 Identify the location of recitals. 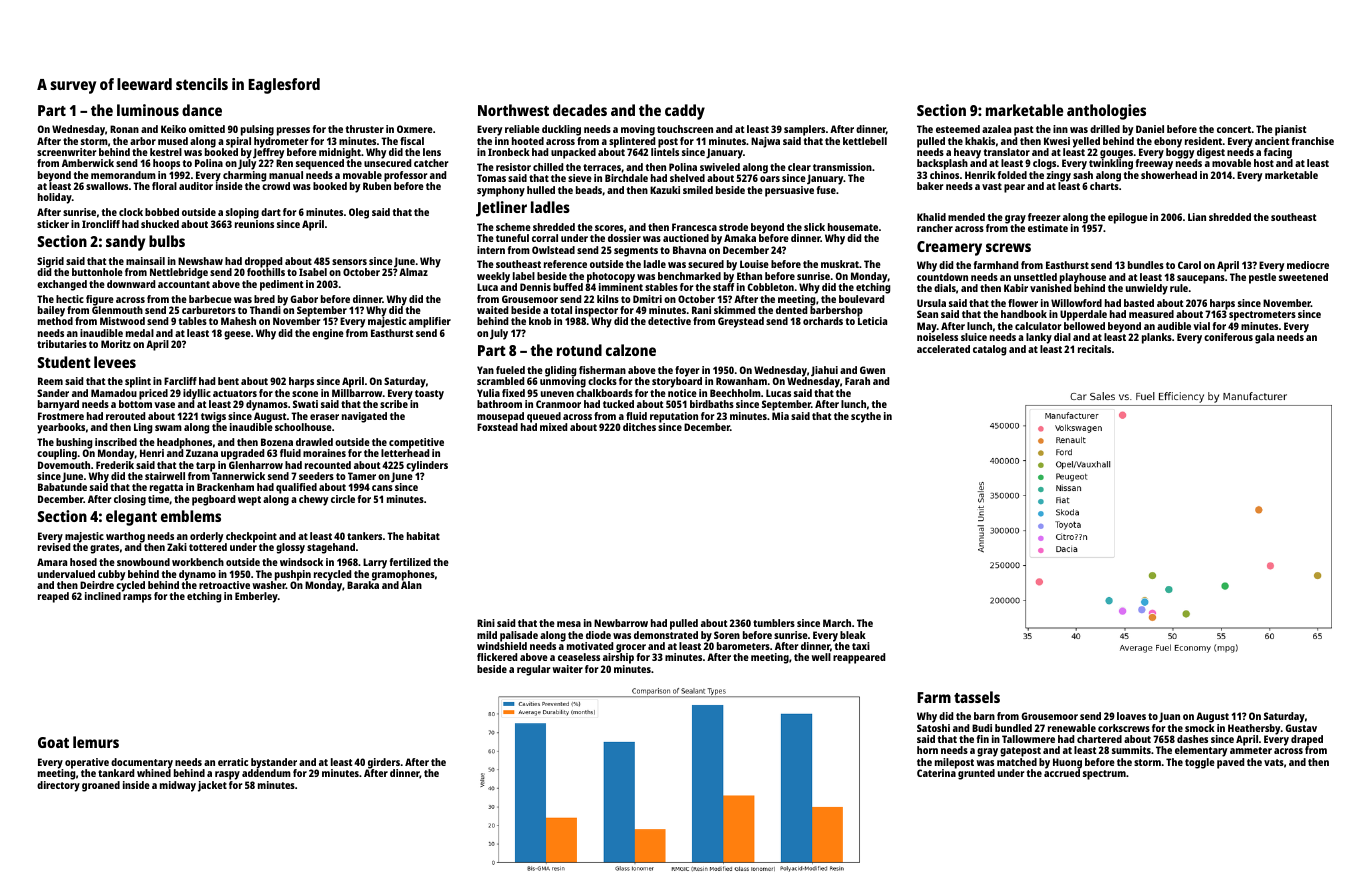
(1094, 349).
